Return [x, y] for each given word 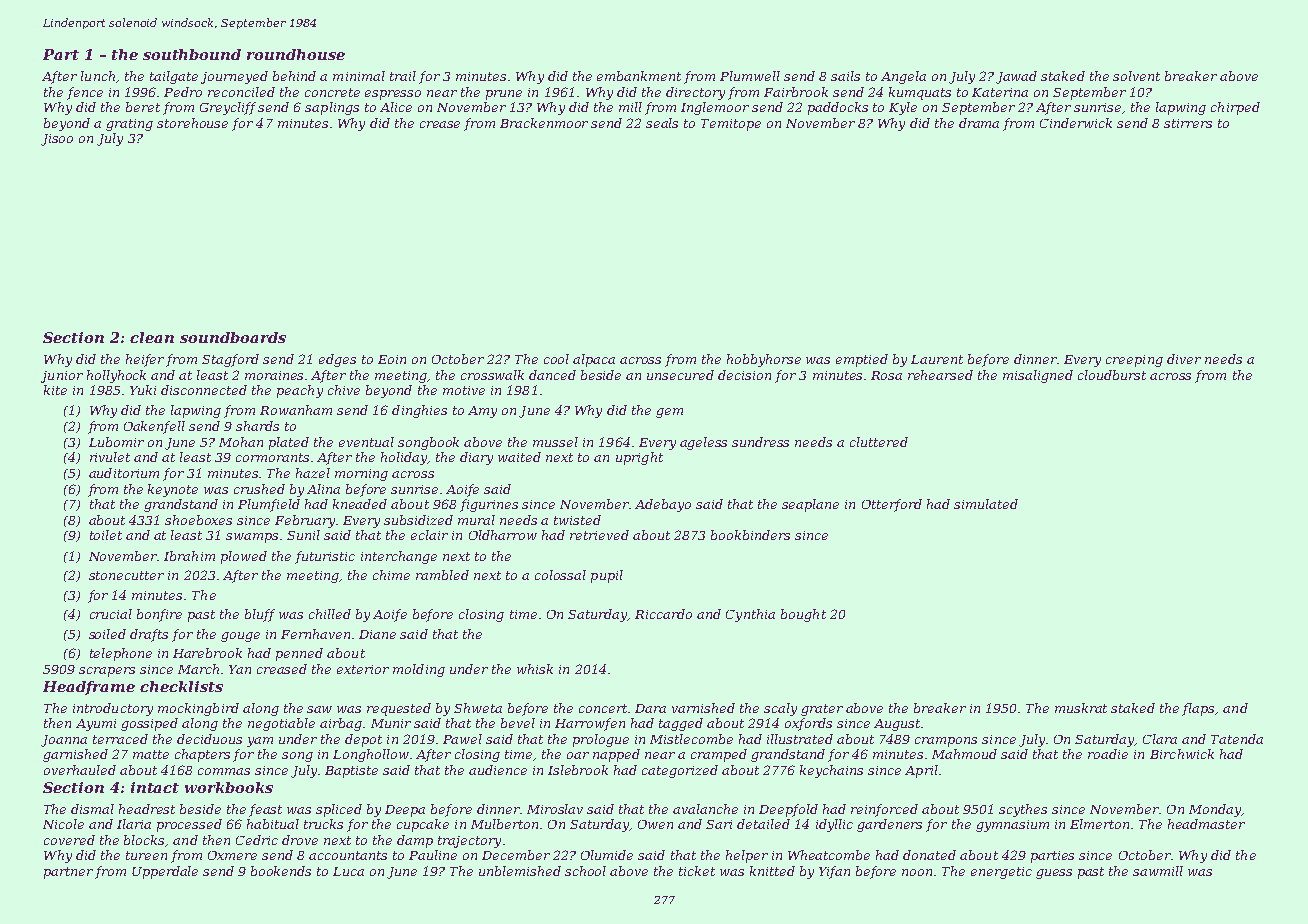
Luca [348, 871]
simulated [986, 504]
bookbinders [750, 535]
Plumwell [750, 76]
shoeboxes [198, 520]
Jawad [1016, 77]
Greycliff [228, 108]
